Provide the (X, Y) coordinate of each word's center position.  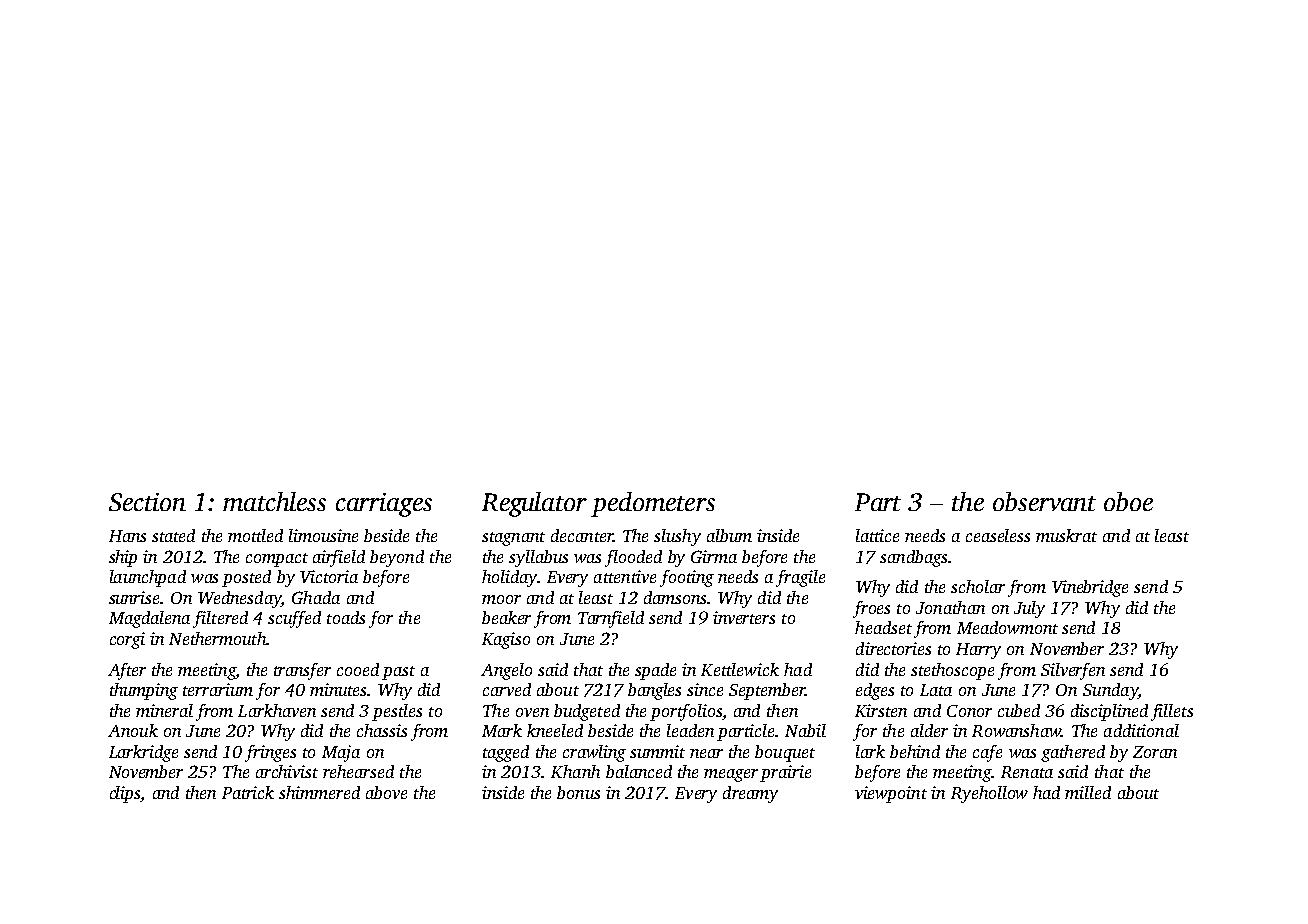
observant (1044, 501)
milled (1088, 792)
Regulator (534, 504)
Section (147, 502)
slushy (677, 537)
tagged (506, 753)
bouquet (785, 753)
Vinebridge (1090, 588)
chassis (382, 730)
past (398, 673)
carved (507, 689)
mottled (255, 535)
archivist (287, 771)
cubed (1019, 710)
